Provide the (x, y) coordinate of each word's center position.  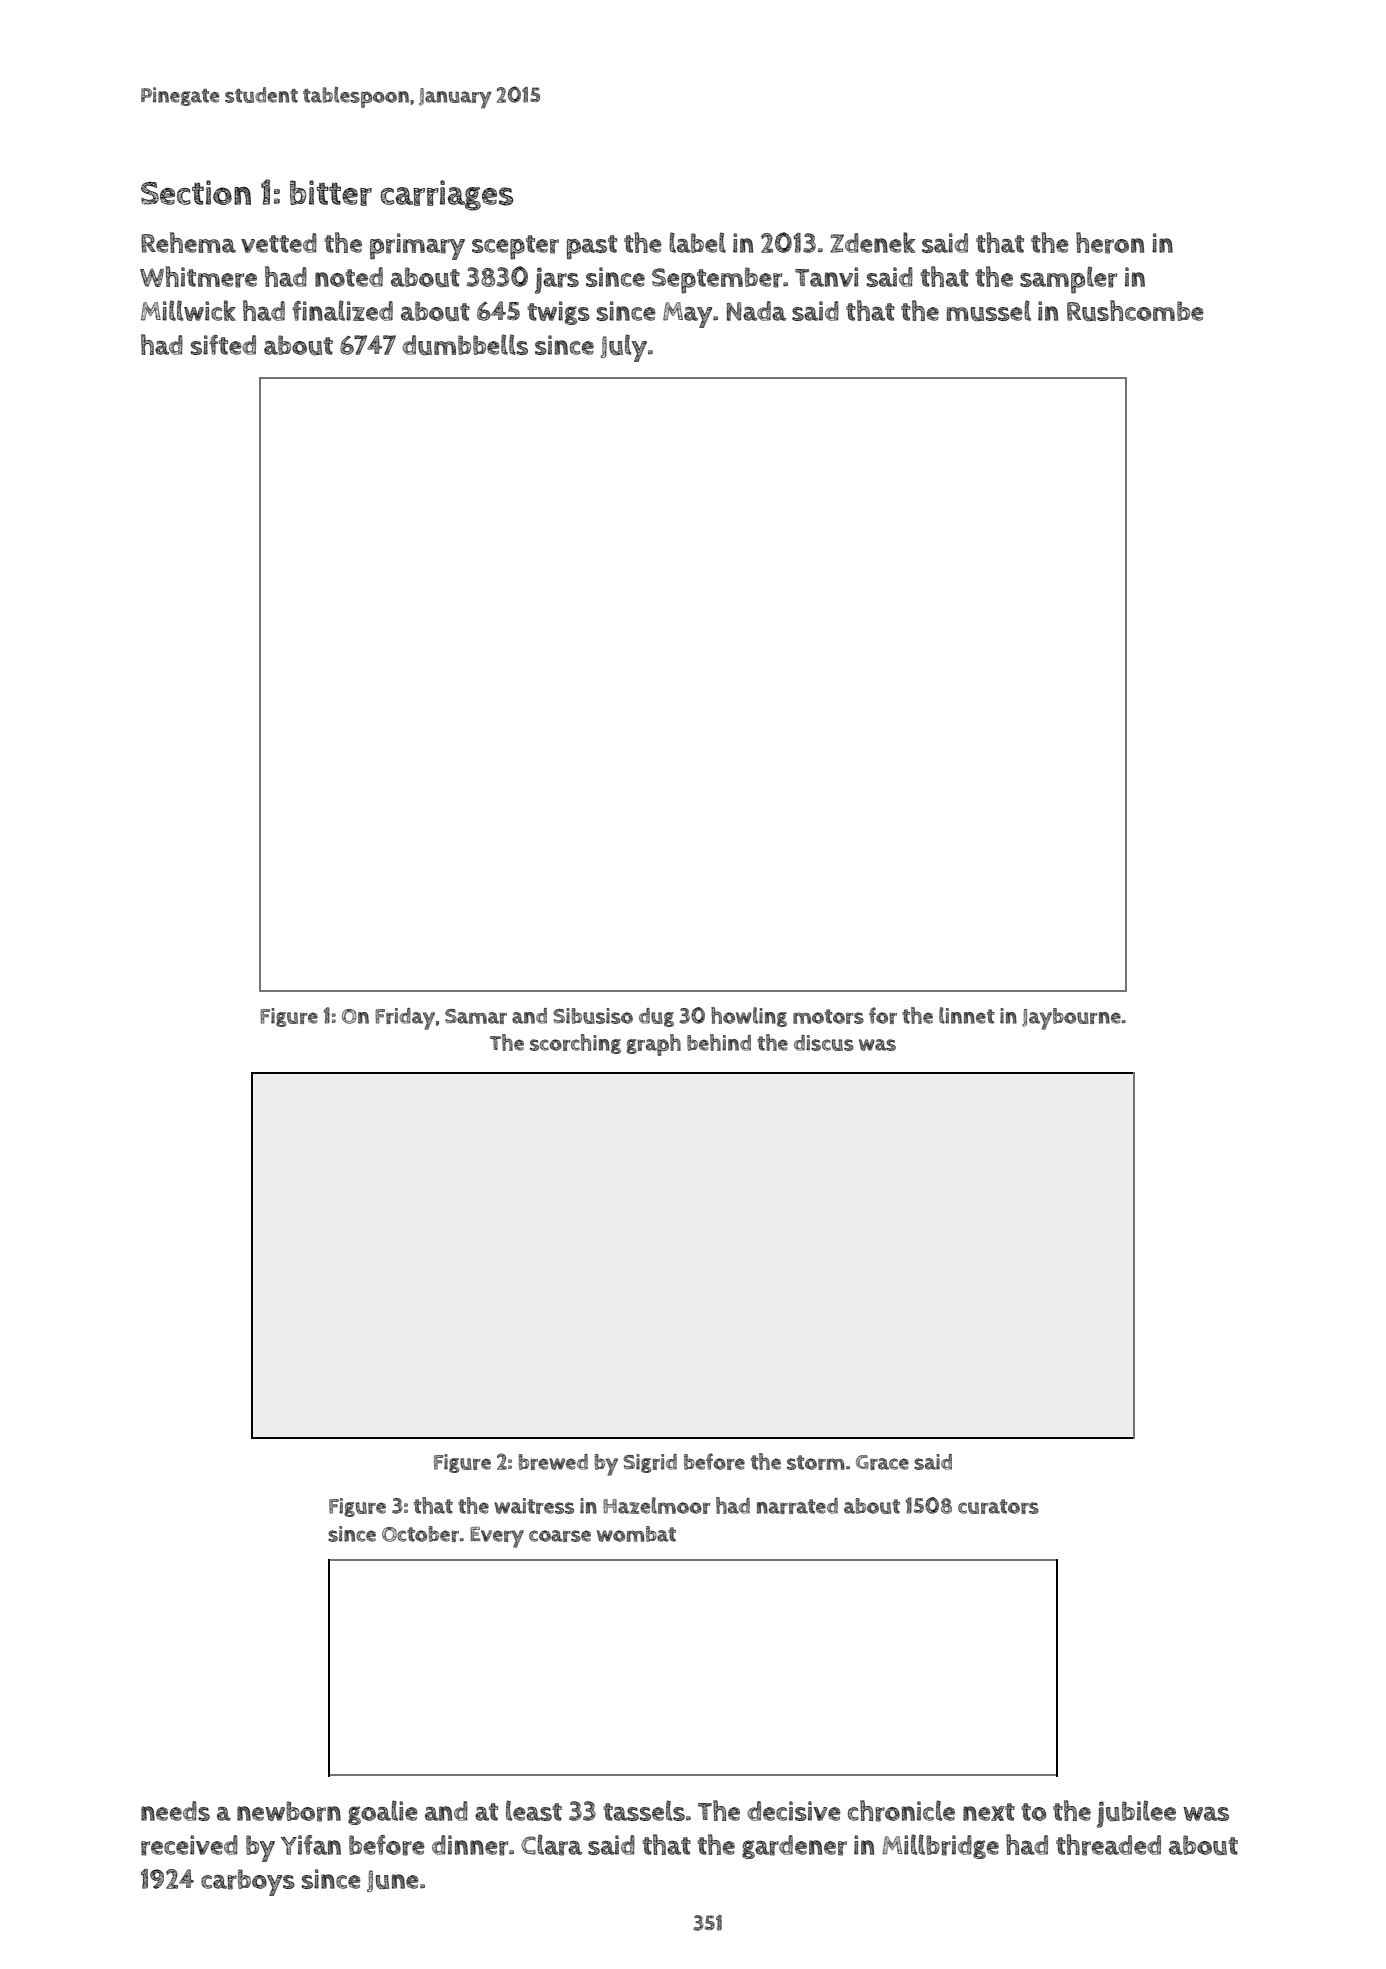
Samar (476, 1016)
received (189, 1845)
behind (719, 1042)
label (698, 242)
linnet (966, 1015)
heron (1110, 243)
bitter (331, 193)
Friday (405, 1019)
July (624, 348)
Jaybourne (1071, 1019)
